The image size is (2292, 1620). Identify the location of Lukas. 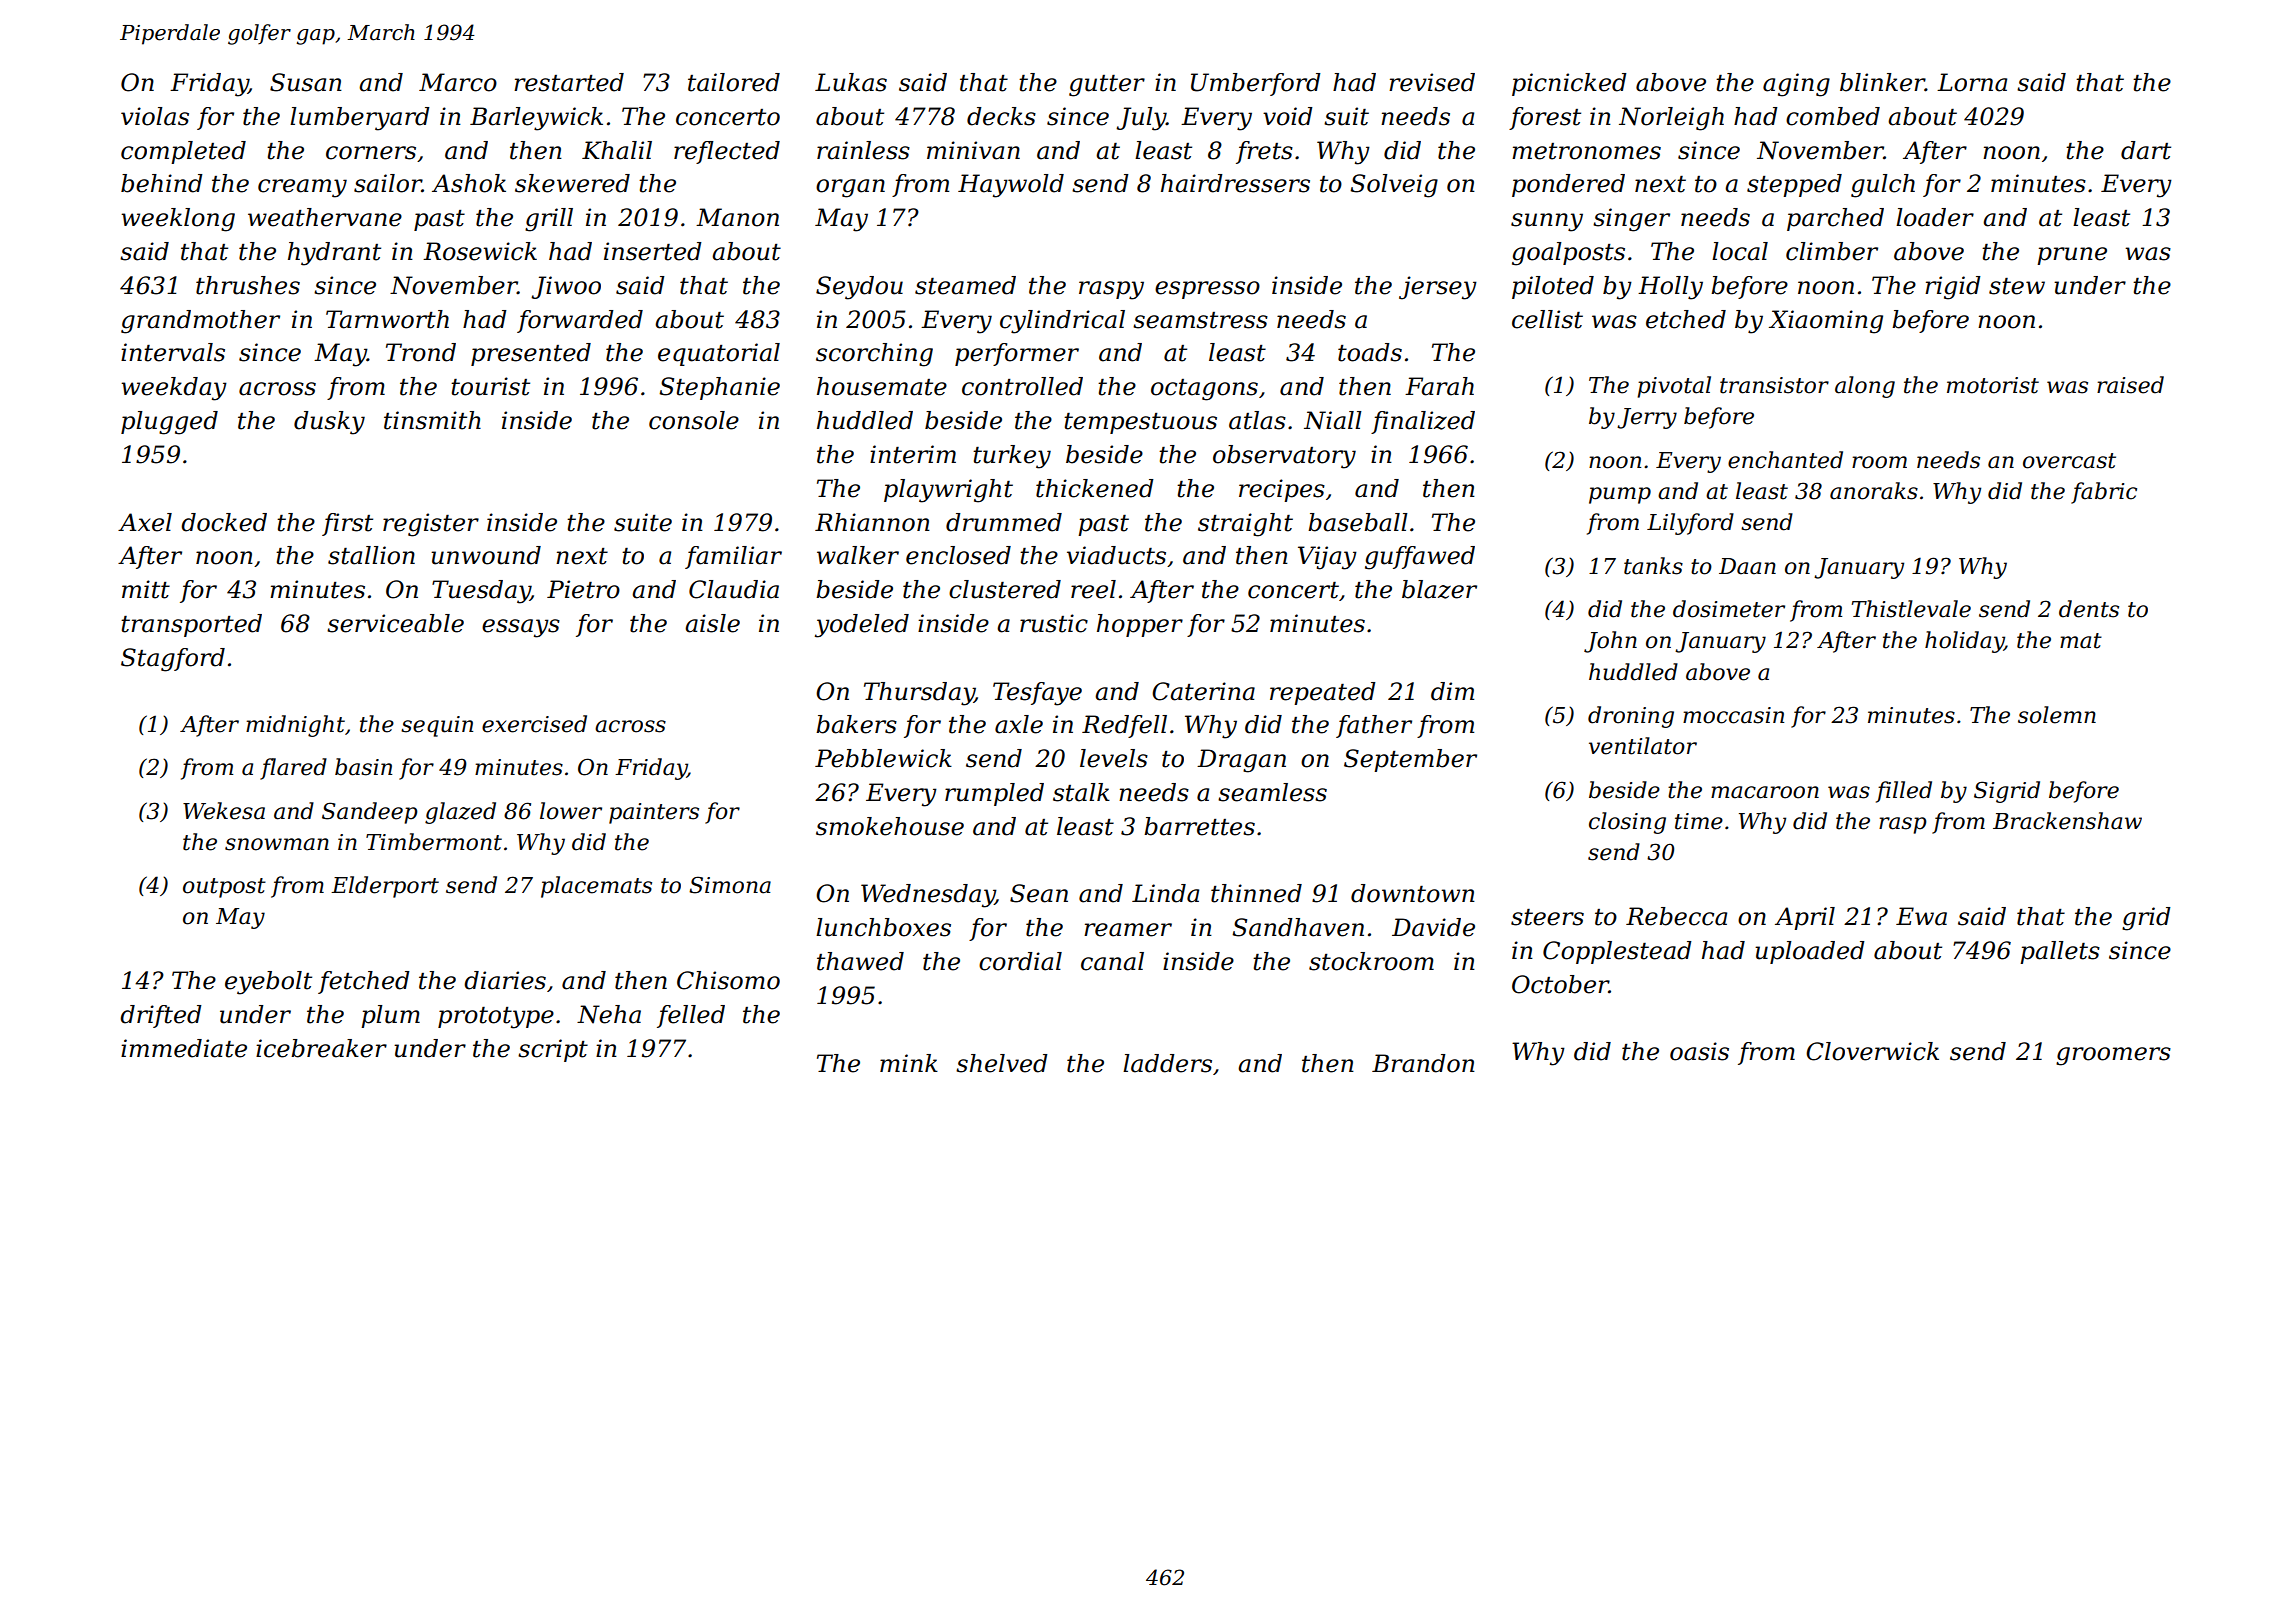
(851, 82).
